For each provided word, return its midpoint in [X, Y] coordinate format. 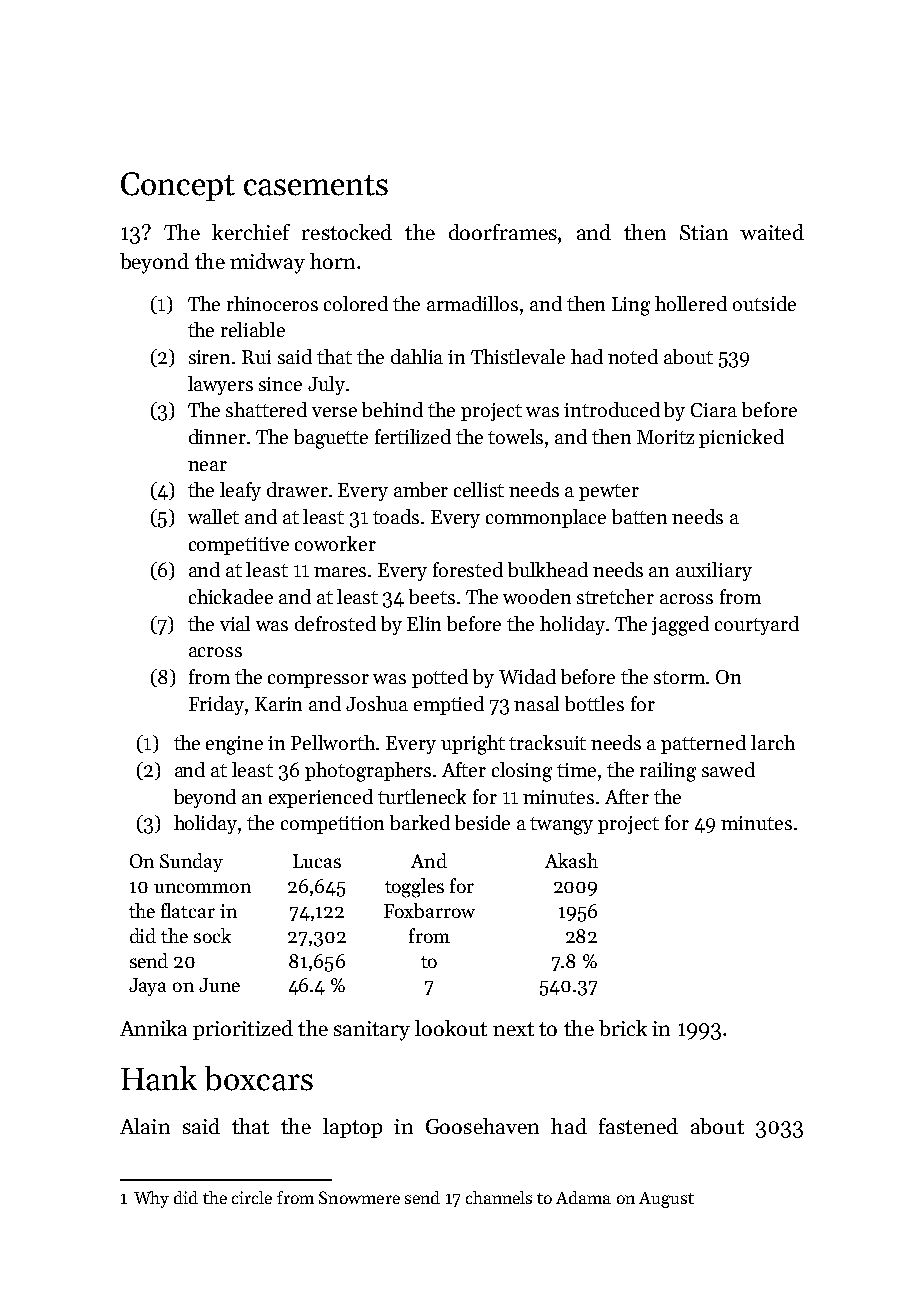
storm [679, 677]
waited [772, 232]
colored [356, 303]
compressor [318, 681]
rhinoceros [272, 303]
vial [235, 623]
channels [499, 1197]
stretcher [615, 596]
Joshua [377, 703]
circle [252, 1197]
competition [332, 825]
